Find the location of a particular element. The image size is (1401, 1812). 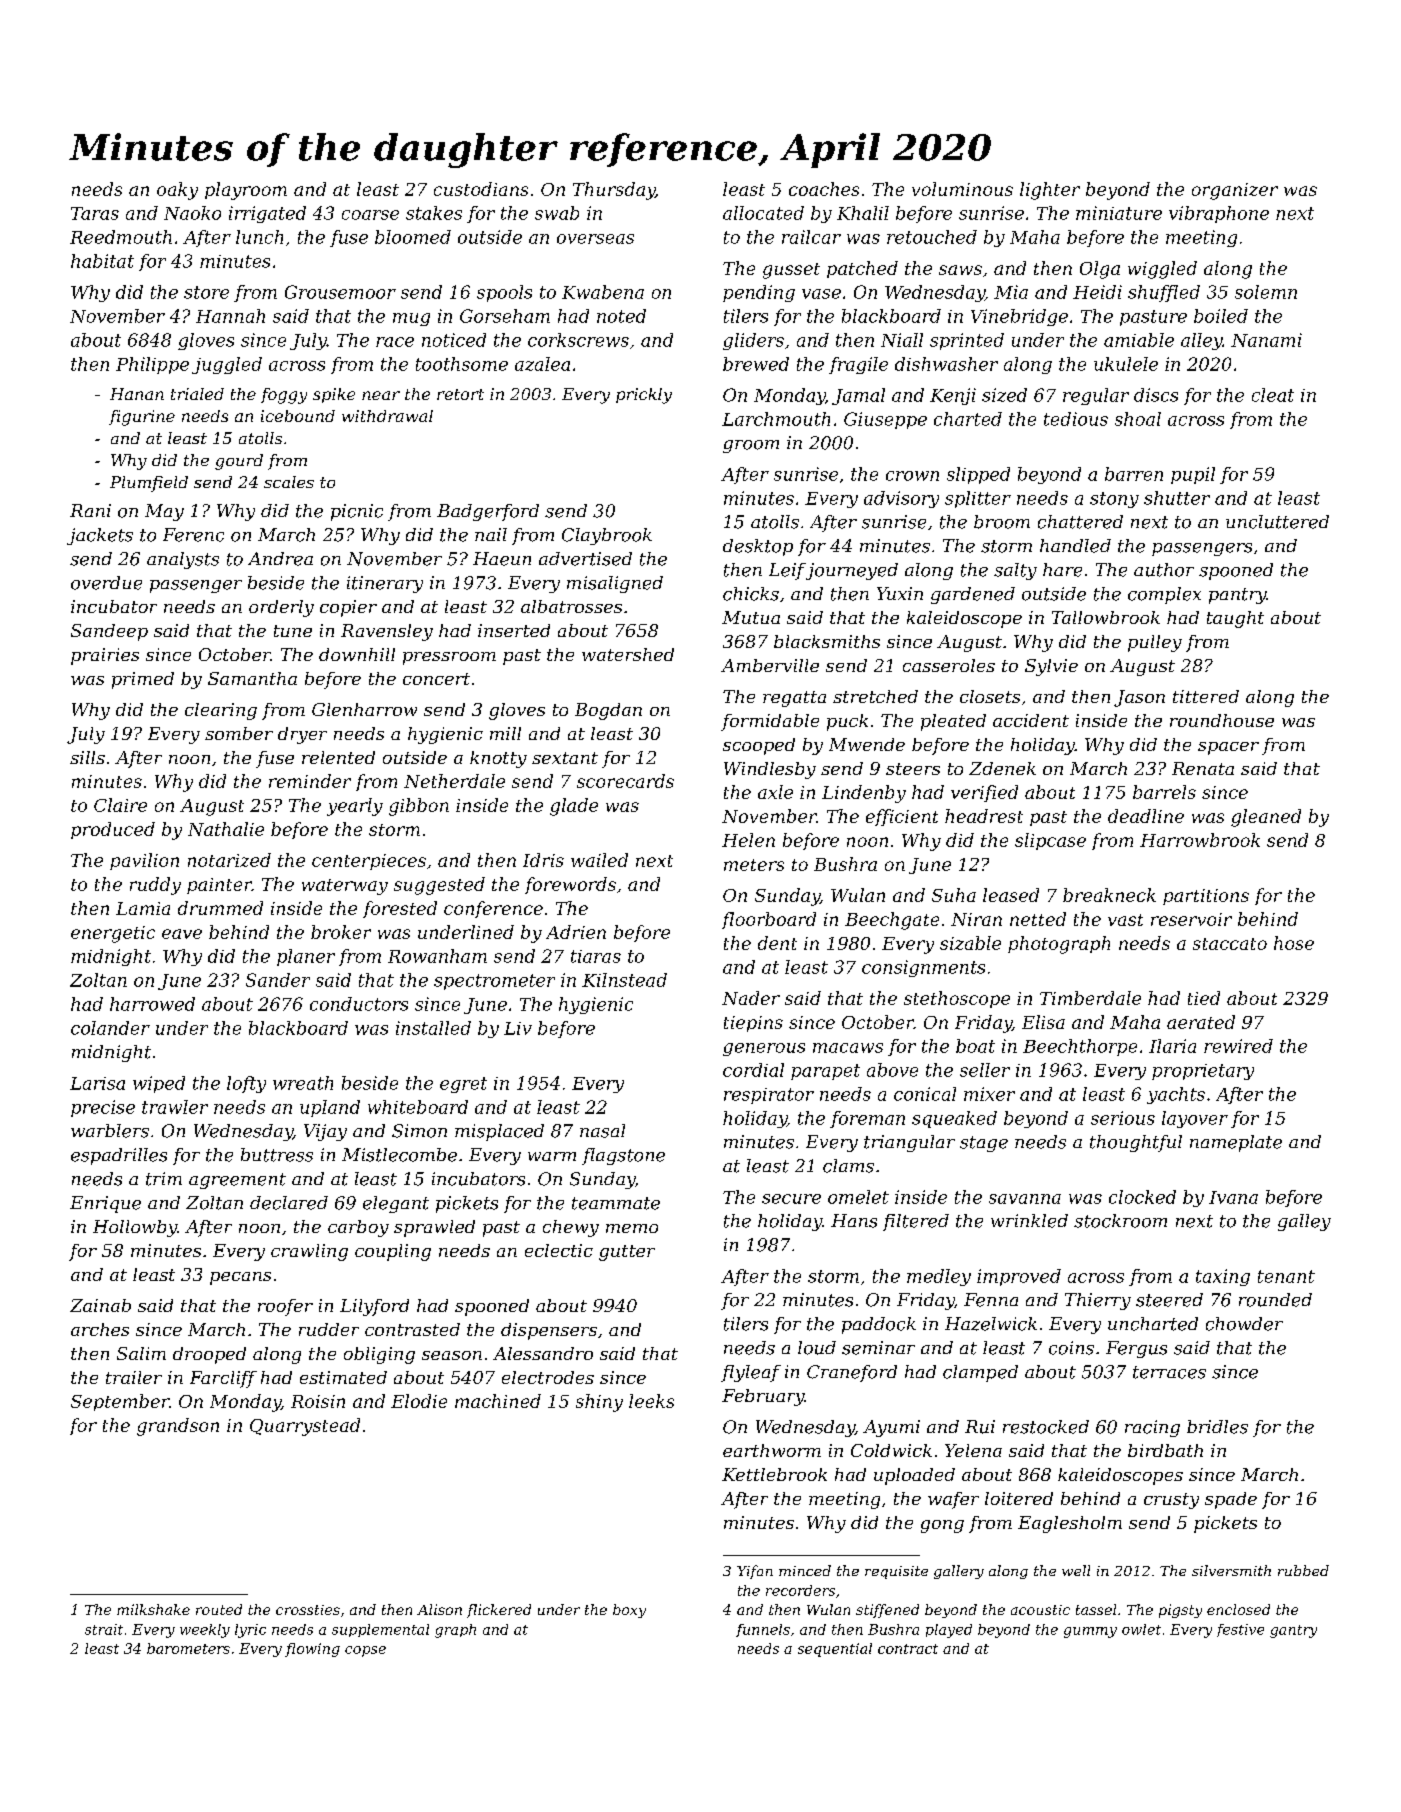

prickly is located at coordinates (644, 396).
